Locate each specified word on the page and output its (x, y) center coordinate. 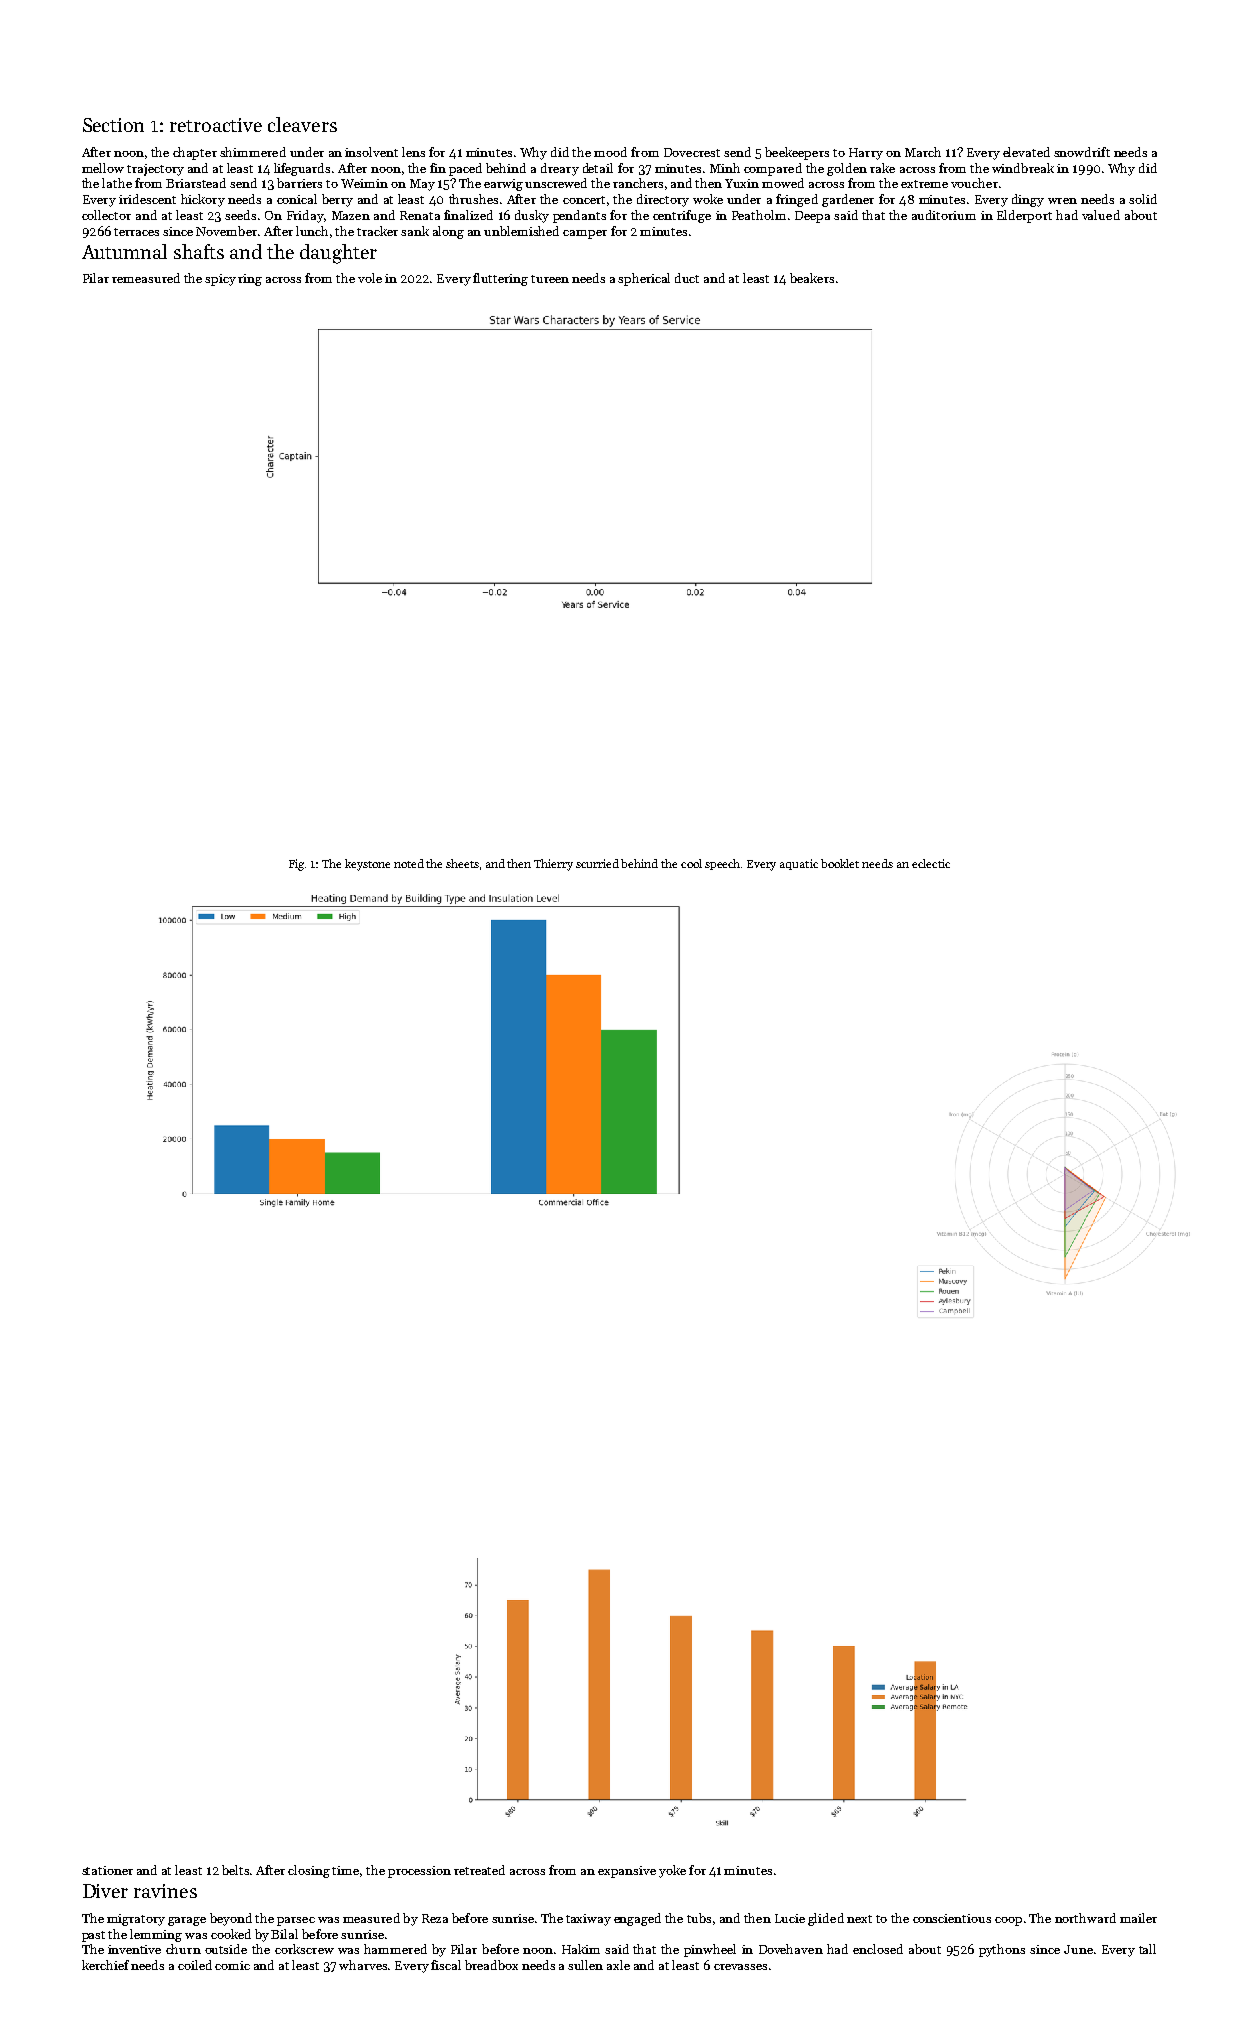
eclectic (931, 863)
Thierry (553, 865)
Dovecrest (692, 152)
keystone (367, 865)
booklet (840, 863)
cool (691, 863)
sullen (585, 1965)
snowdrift (1082, 152)
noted (409, 863)
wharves (364, 1965)
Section (113, 125)
